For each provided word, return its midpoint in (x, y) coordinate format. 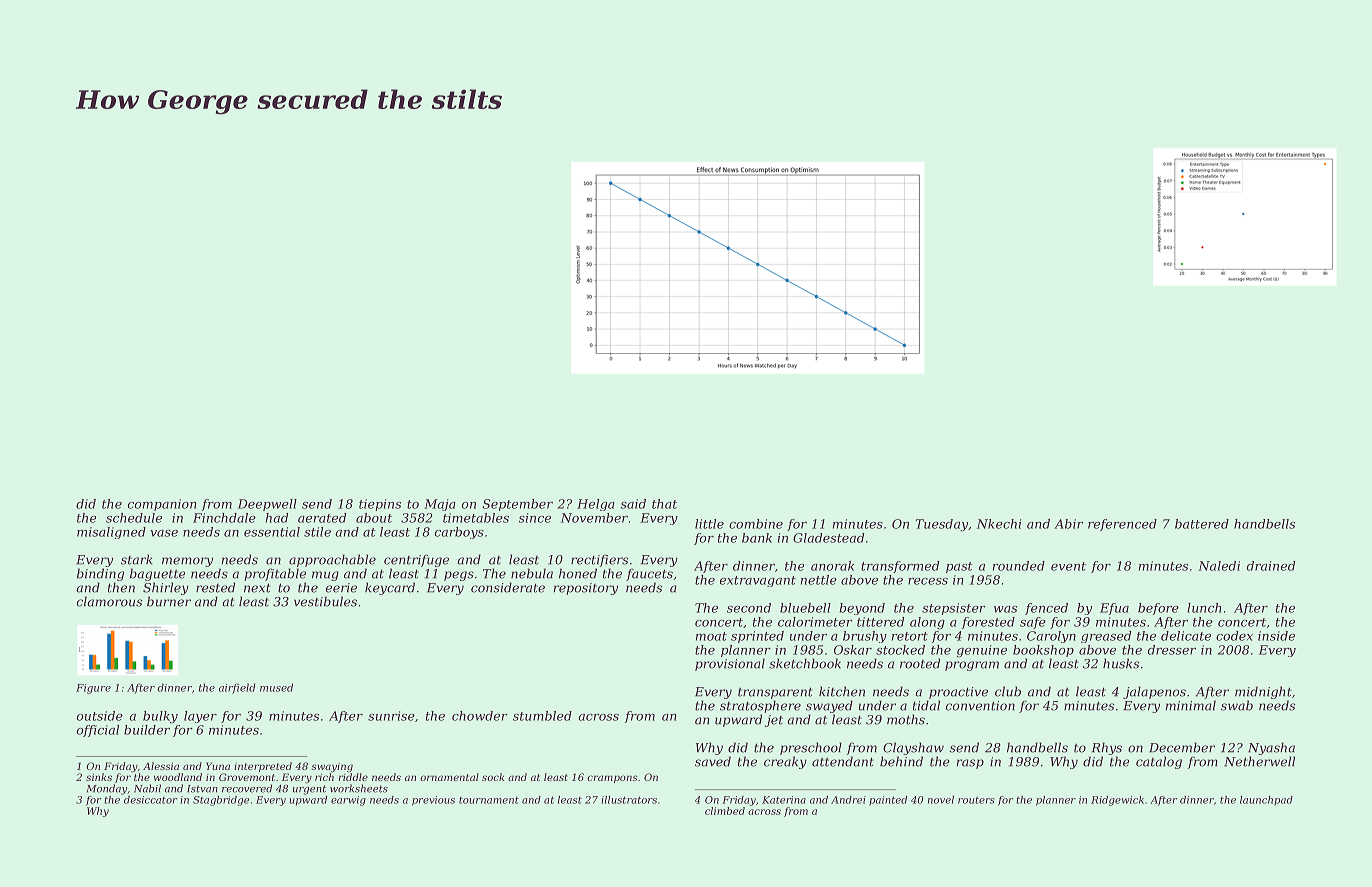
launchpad (1266, 801)
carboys (459, 533)
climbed (725, 811)
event (1068, 566)
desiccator (150, 800)
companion (162, 505)
